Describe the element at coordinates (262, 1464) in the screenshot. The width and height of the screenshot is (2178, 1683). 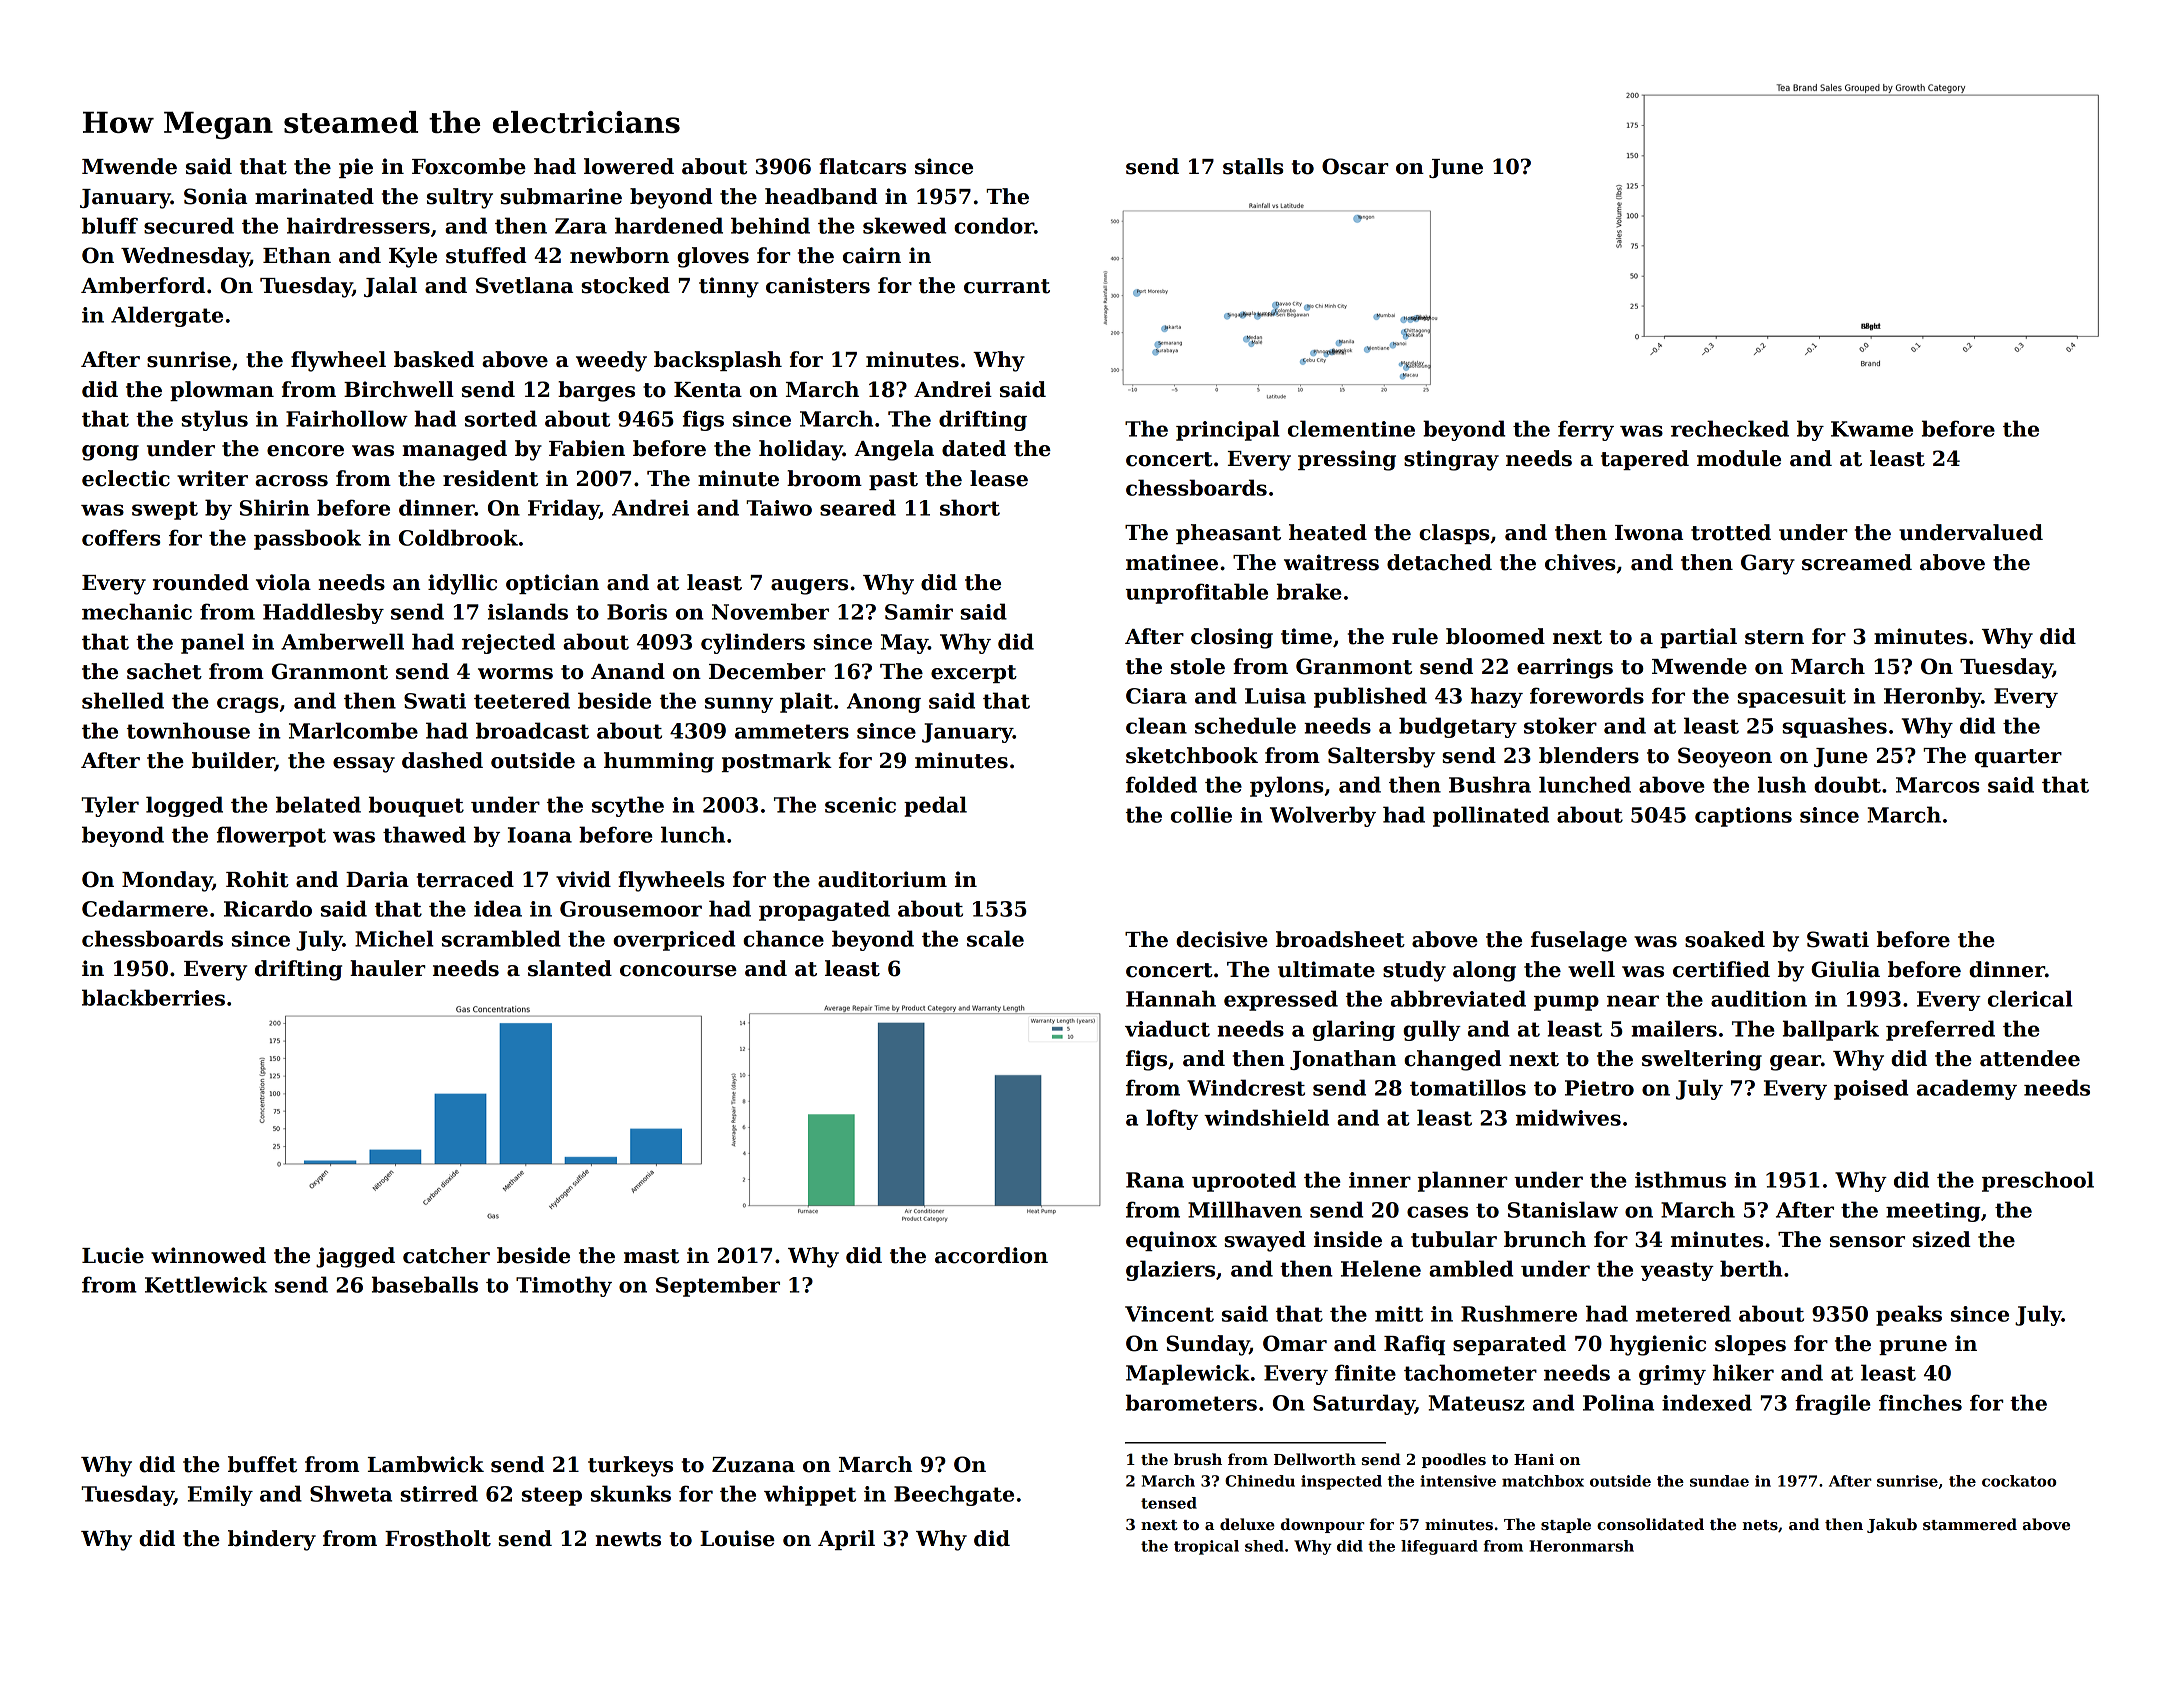
I see `buffet` at that location.
